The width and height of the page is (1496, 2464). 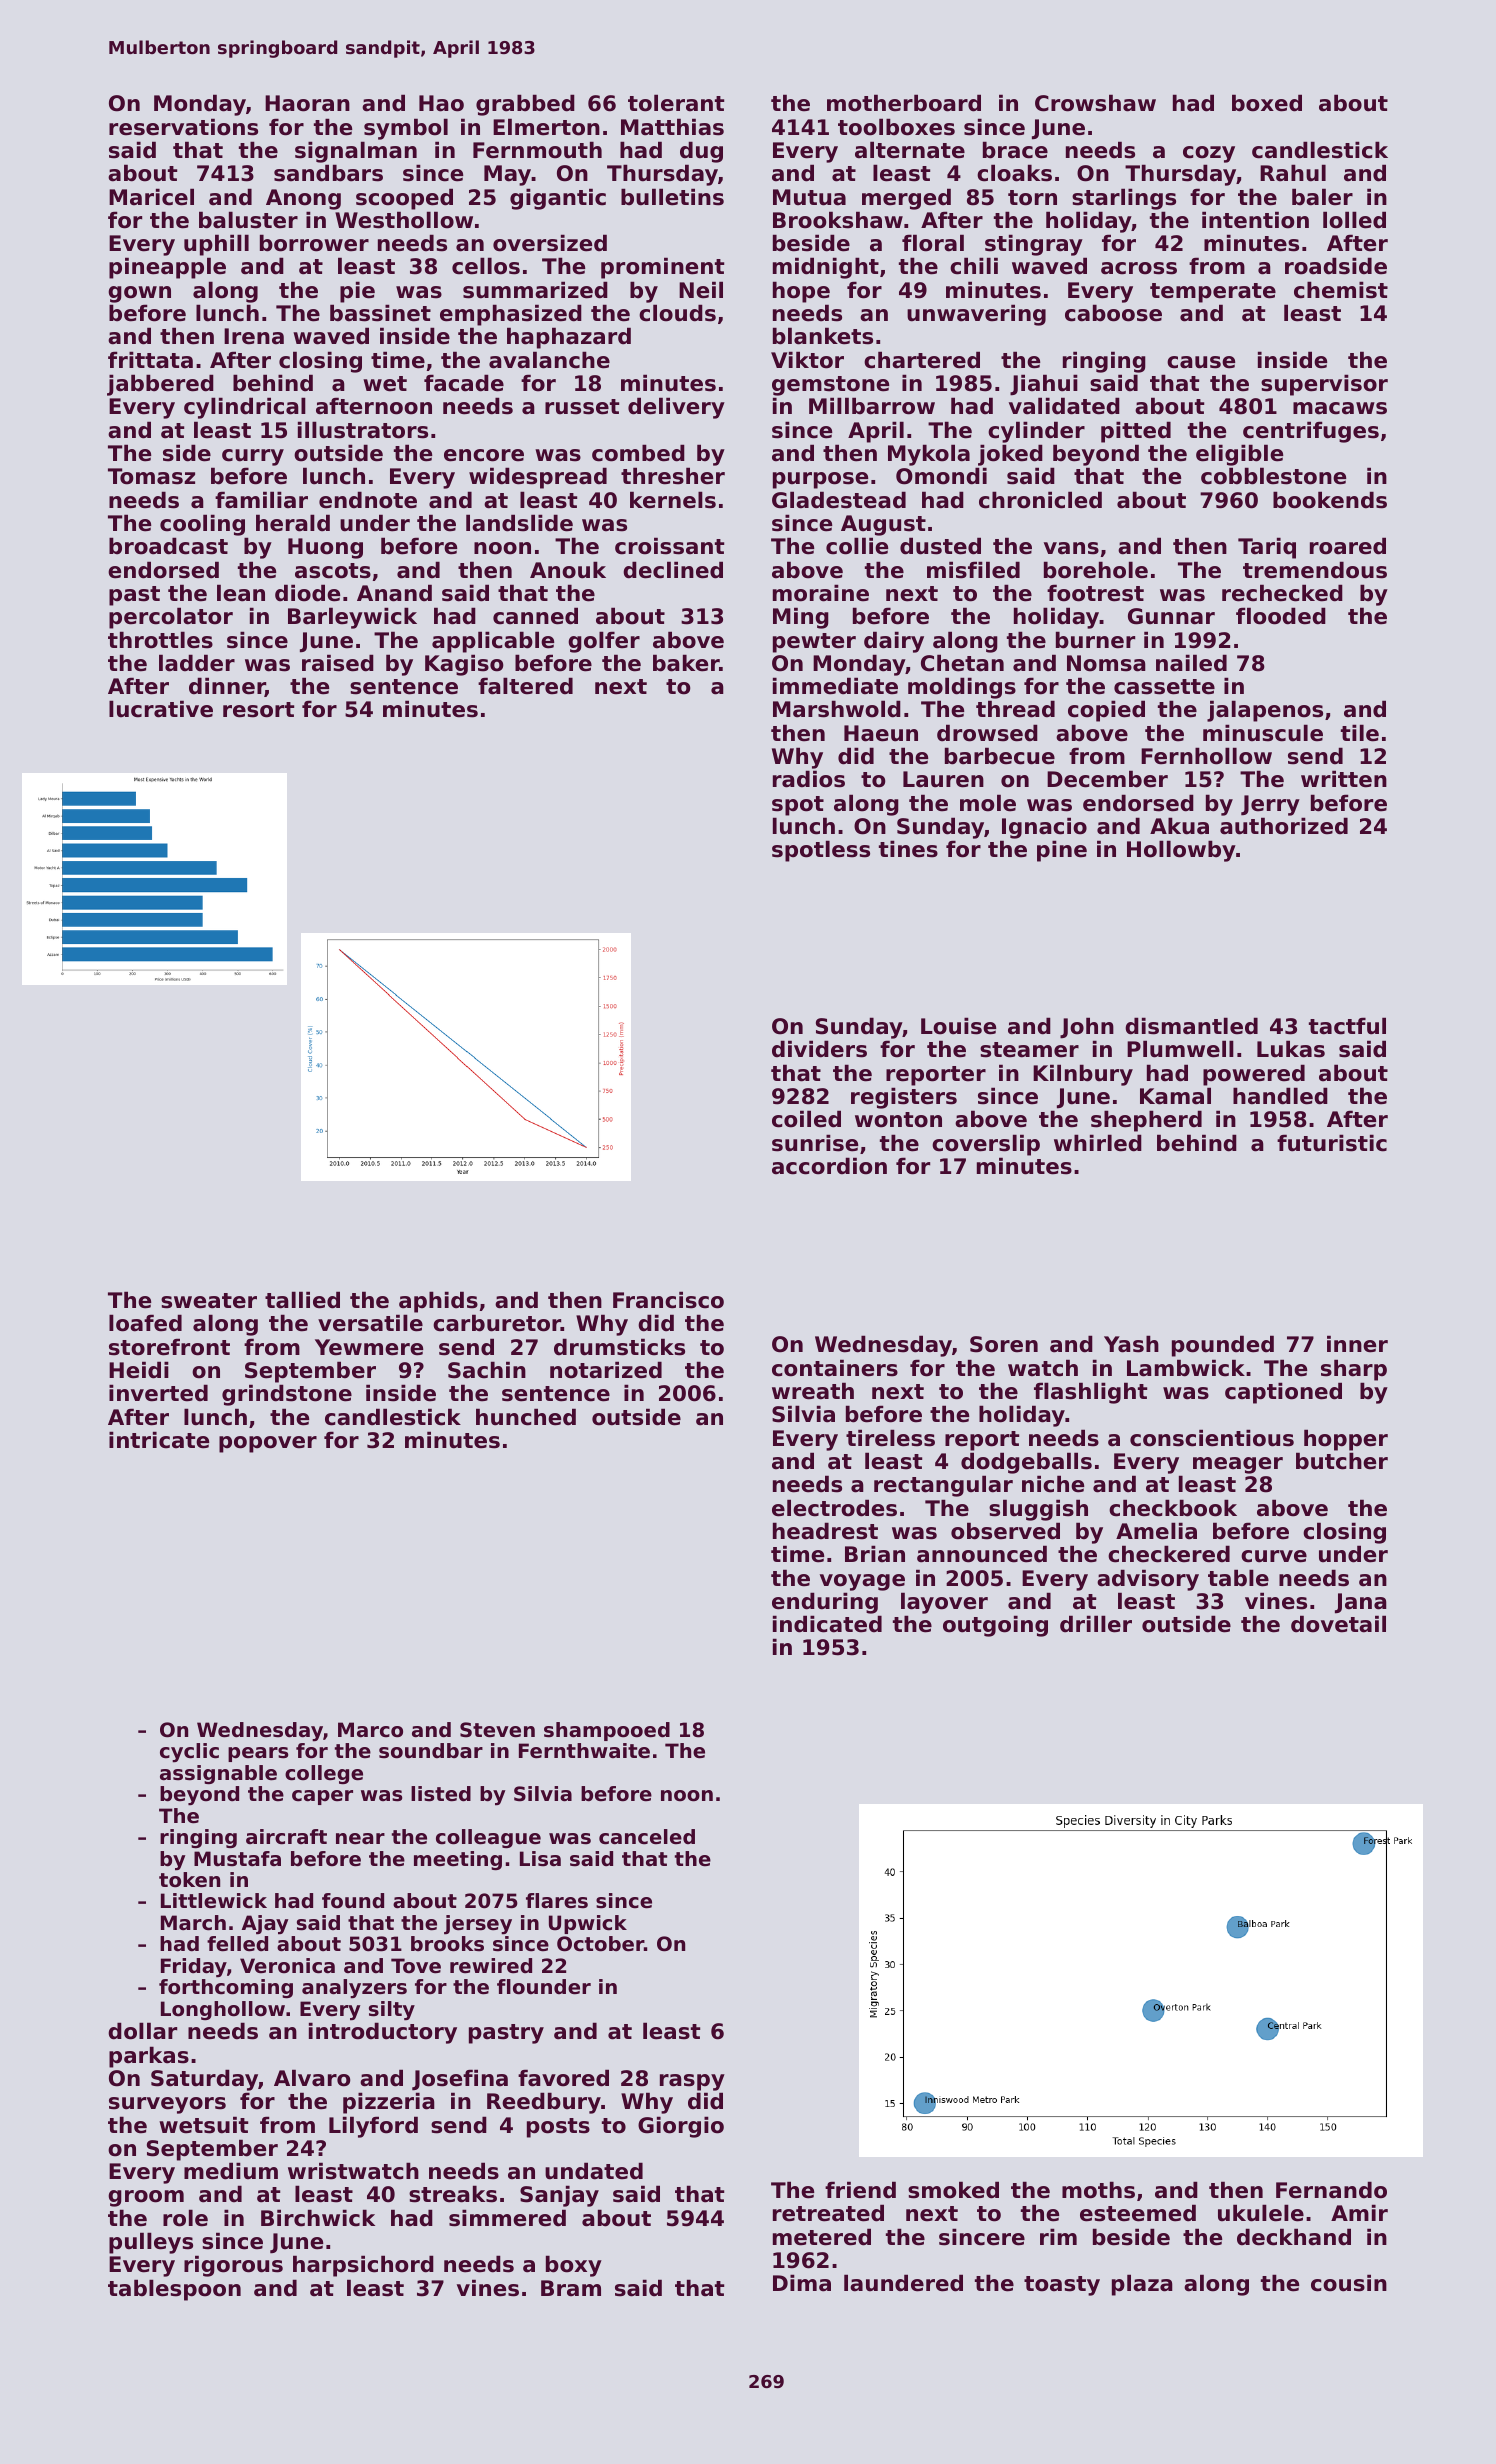 I want to click on cyclic, so click(x=189, y=1753).
